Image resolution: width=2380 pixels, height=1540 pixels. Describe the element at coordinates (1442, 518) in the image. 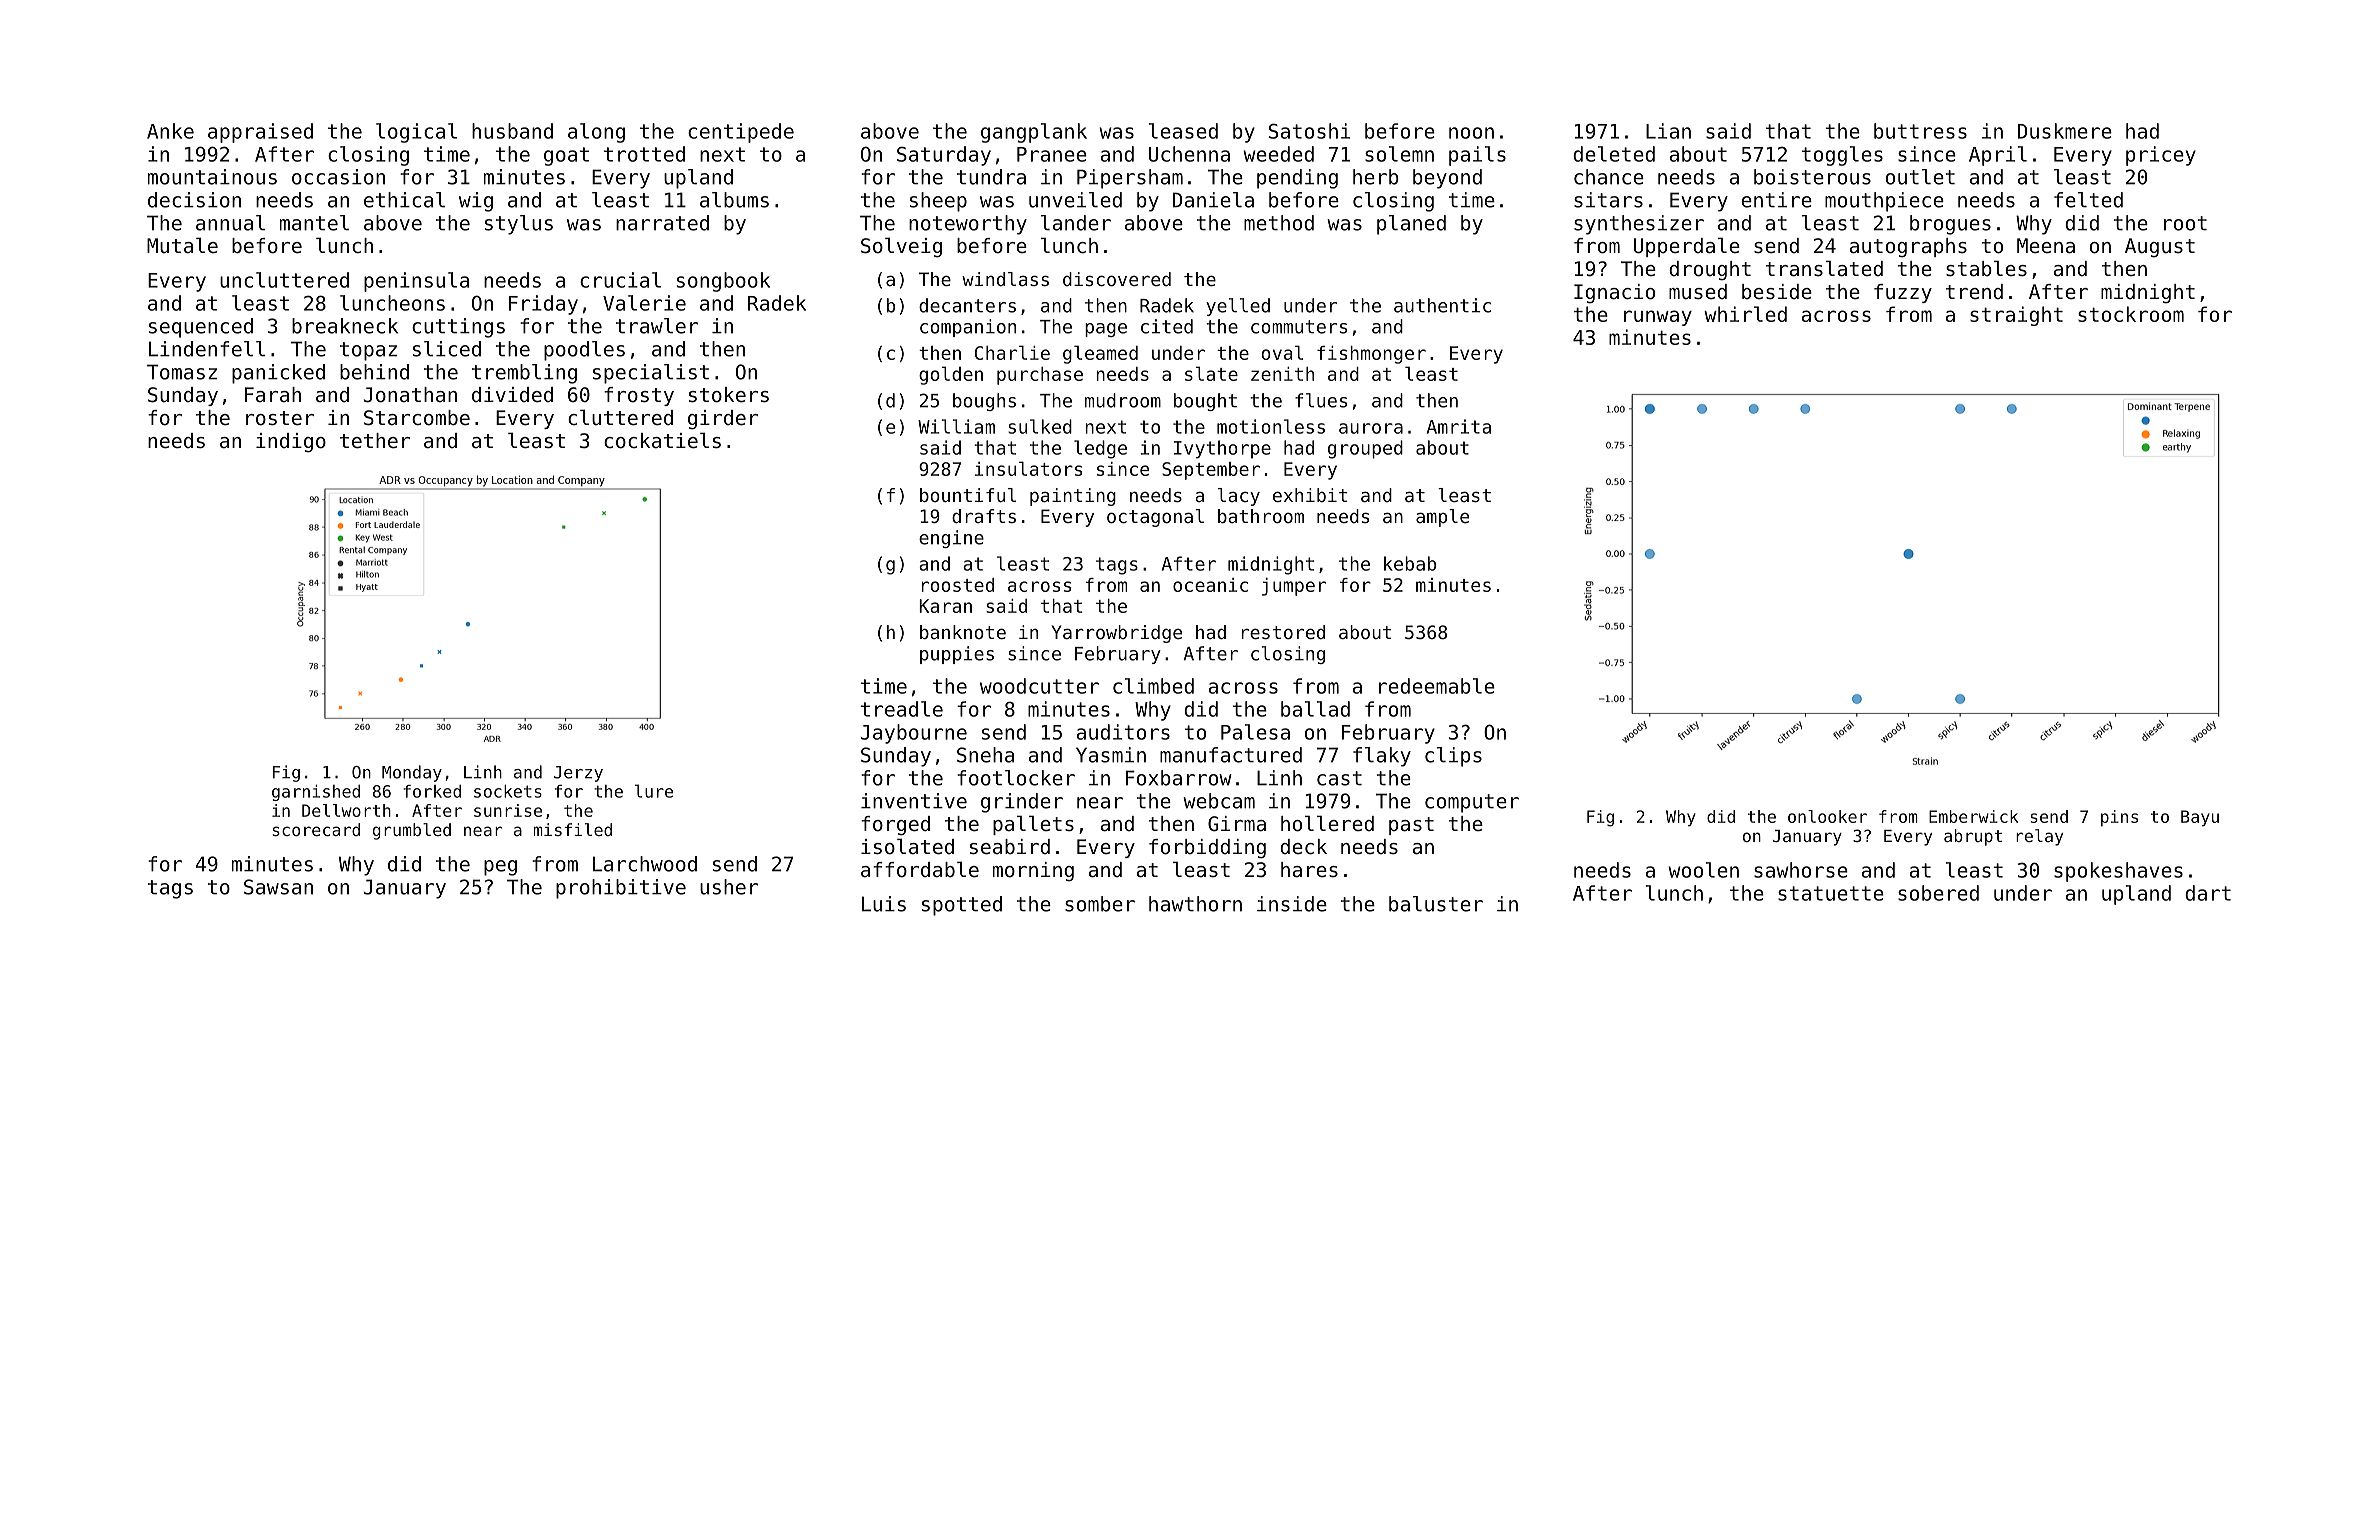

I see `ample` at that location.
